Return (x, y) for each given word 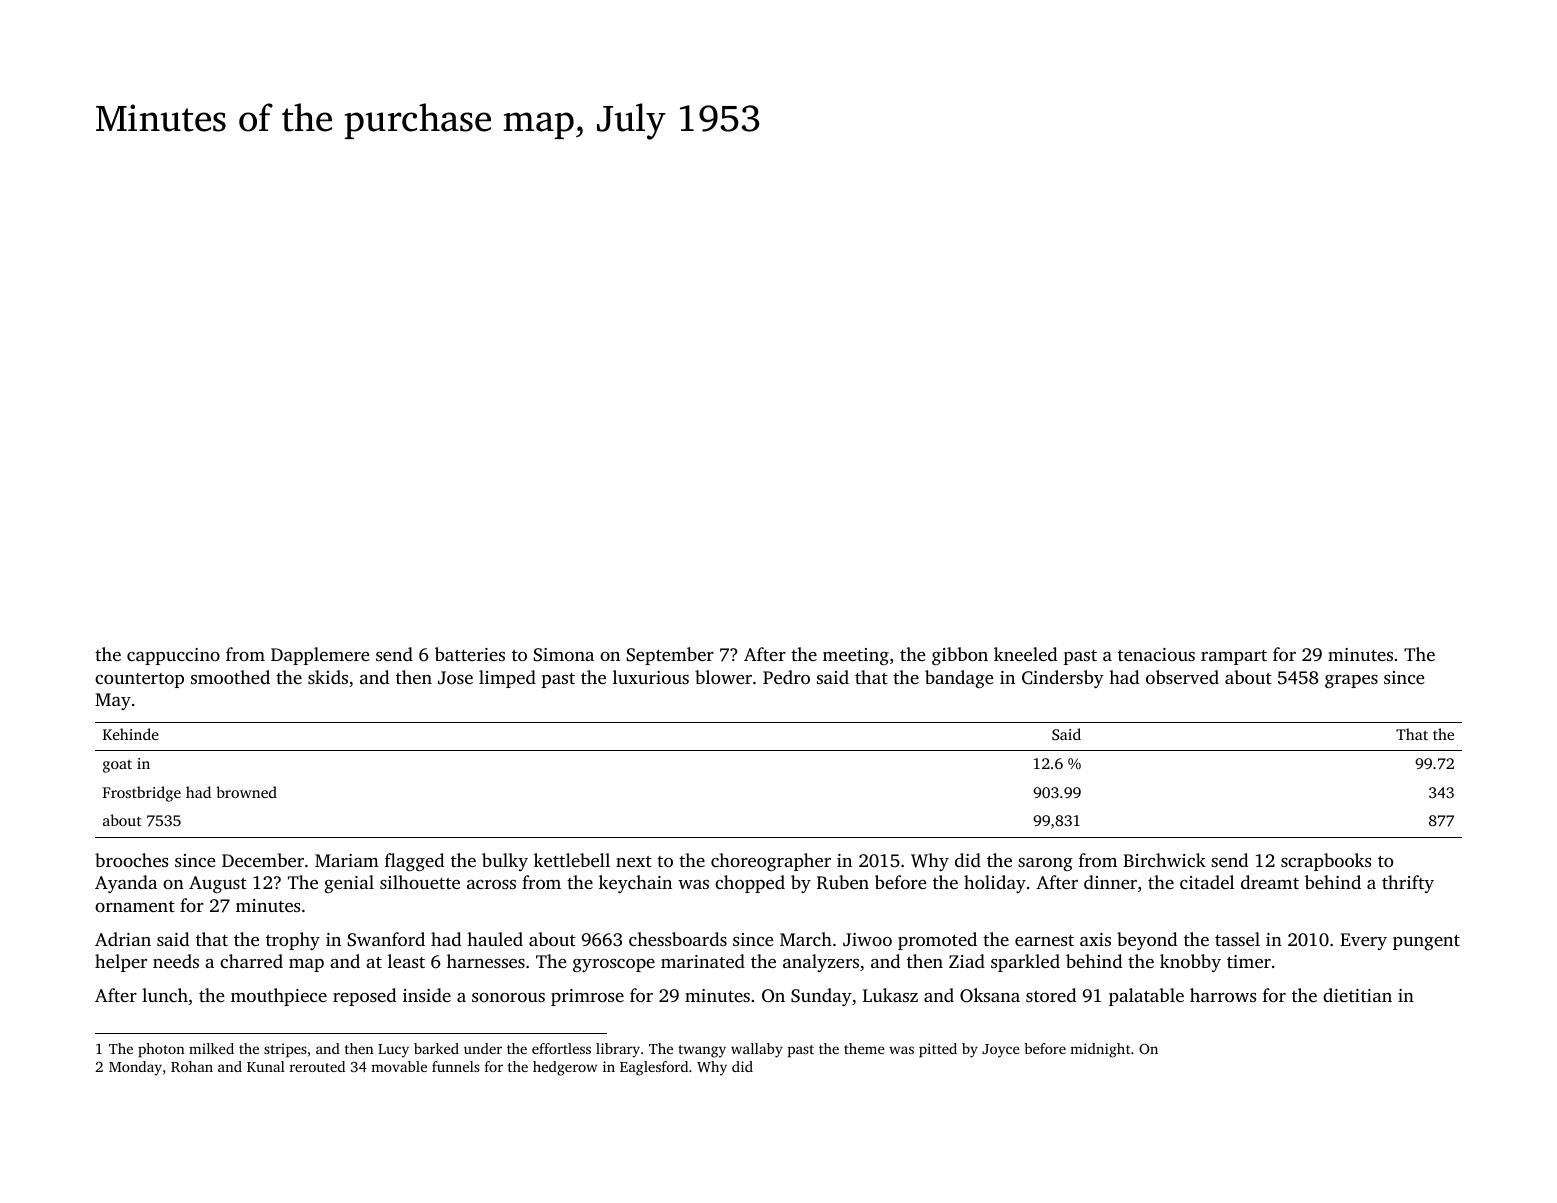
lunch (165, 995)
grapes (1351, 681)
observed (1182, 677)
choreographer (771, 862)
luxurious (651, 677)
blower (723, 677)
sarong (1045, 864)
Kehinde (131, 734)
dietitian (1357, 995)
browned (246, 792)
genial (349, 884)
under (483, 1048)
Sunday (821, 997)
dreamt (1270, 882)
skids (328, 677)
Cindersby (1063, 679)
